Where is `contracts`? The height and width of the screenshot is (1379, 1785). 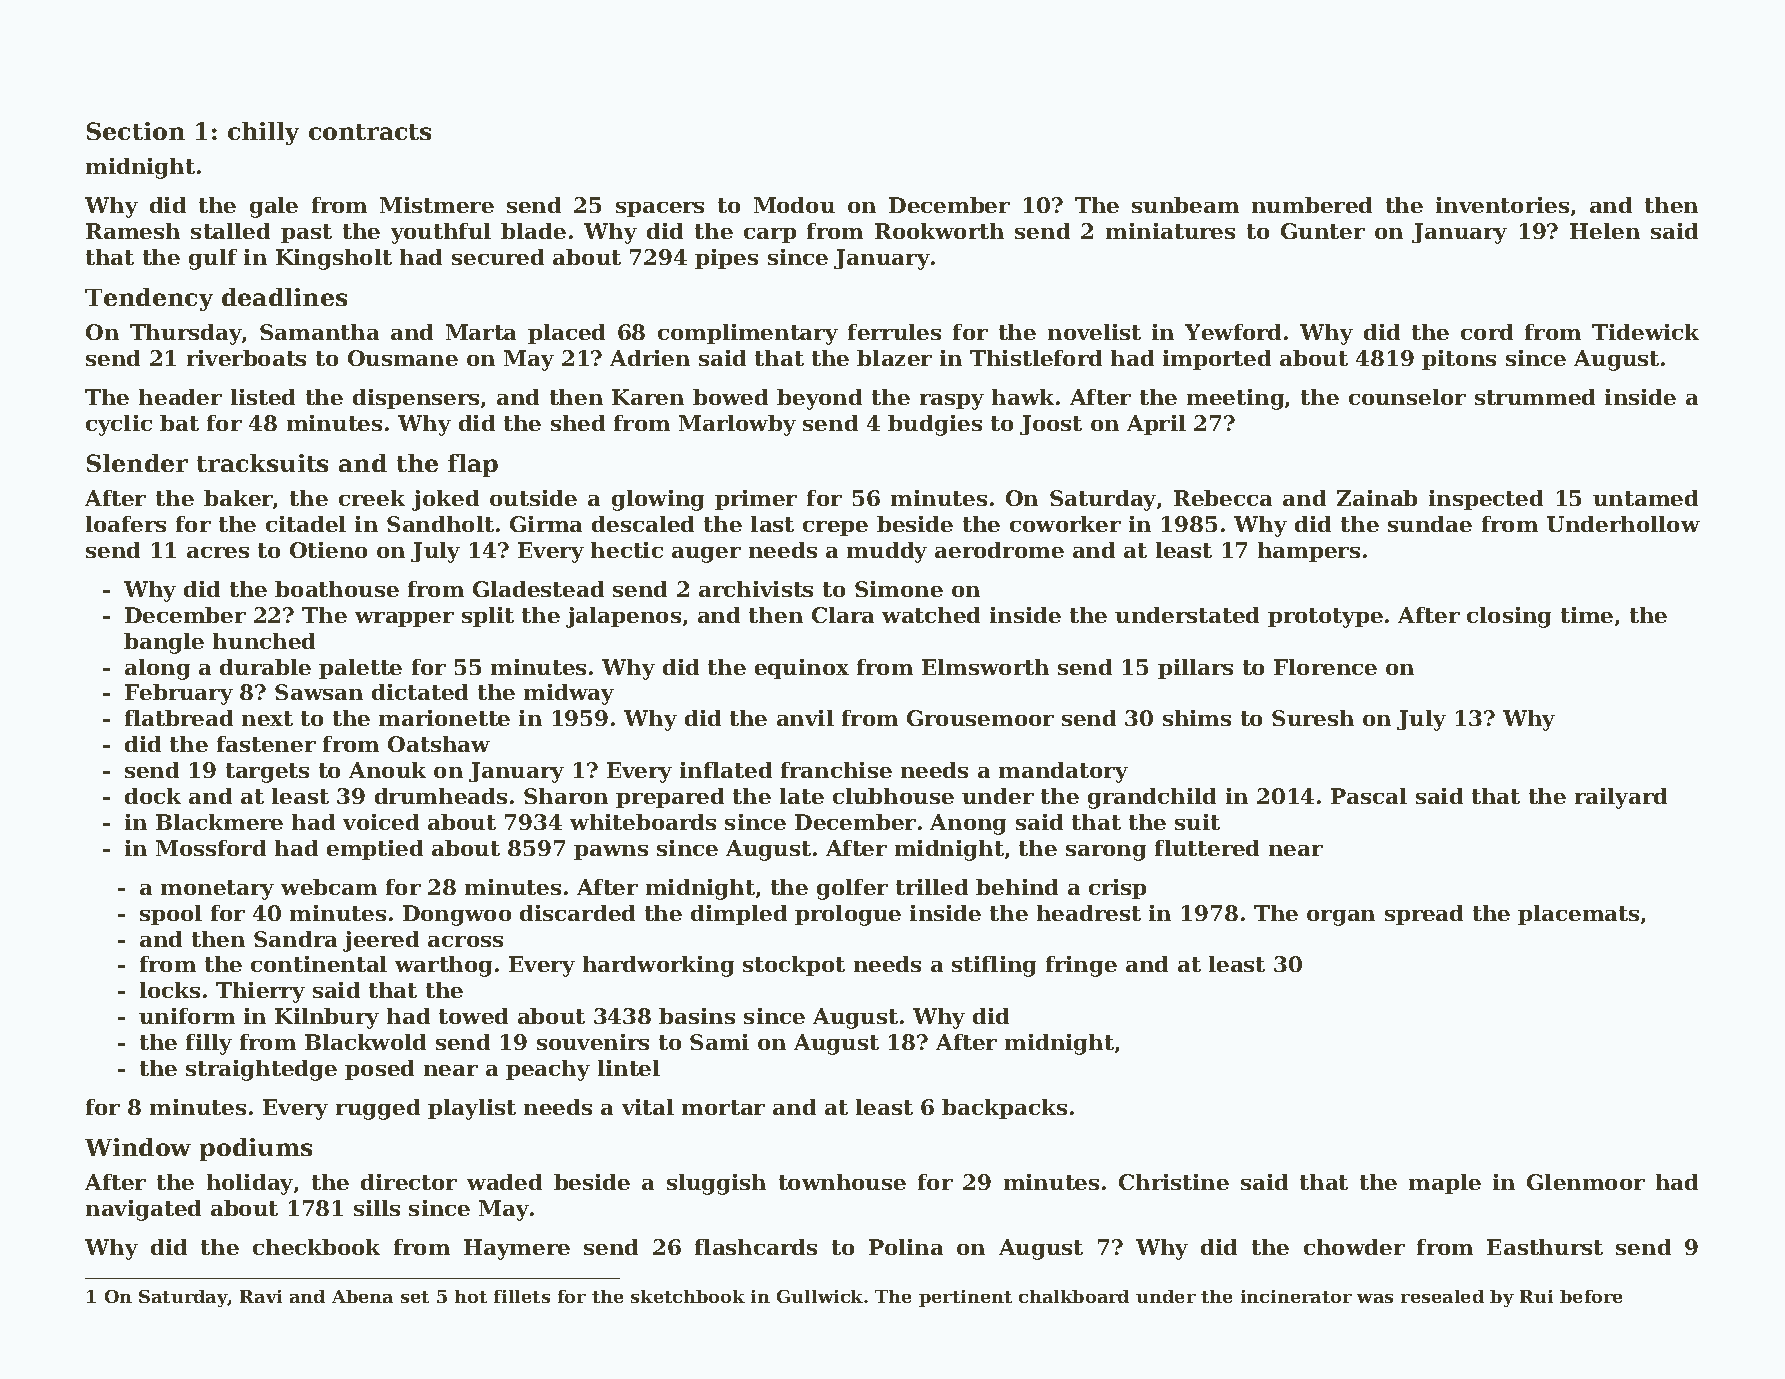
contracts is located at coordinates (370, 132).
